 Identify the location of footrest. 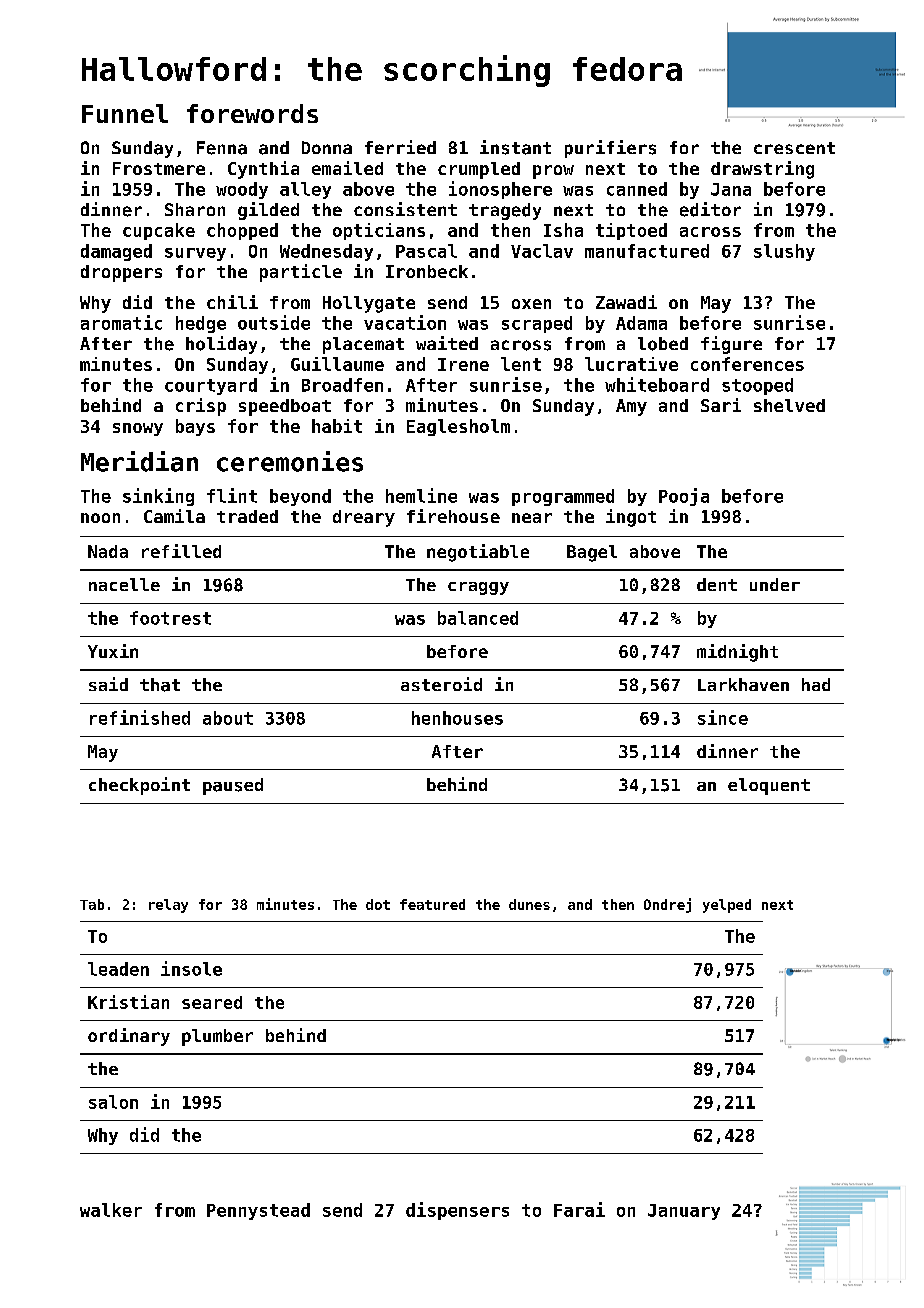
(170, 618).
